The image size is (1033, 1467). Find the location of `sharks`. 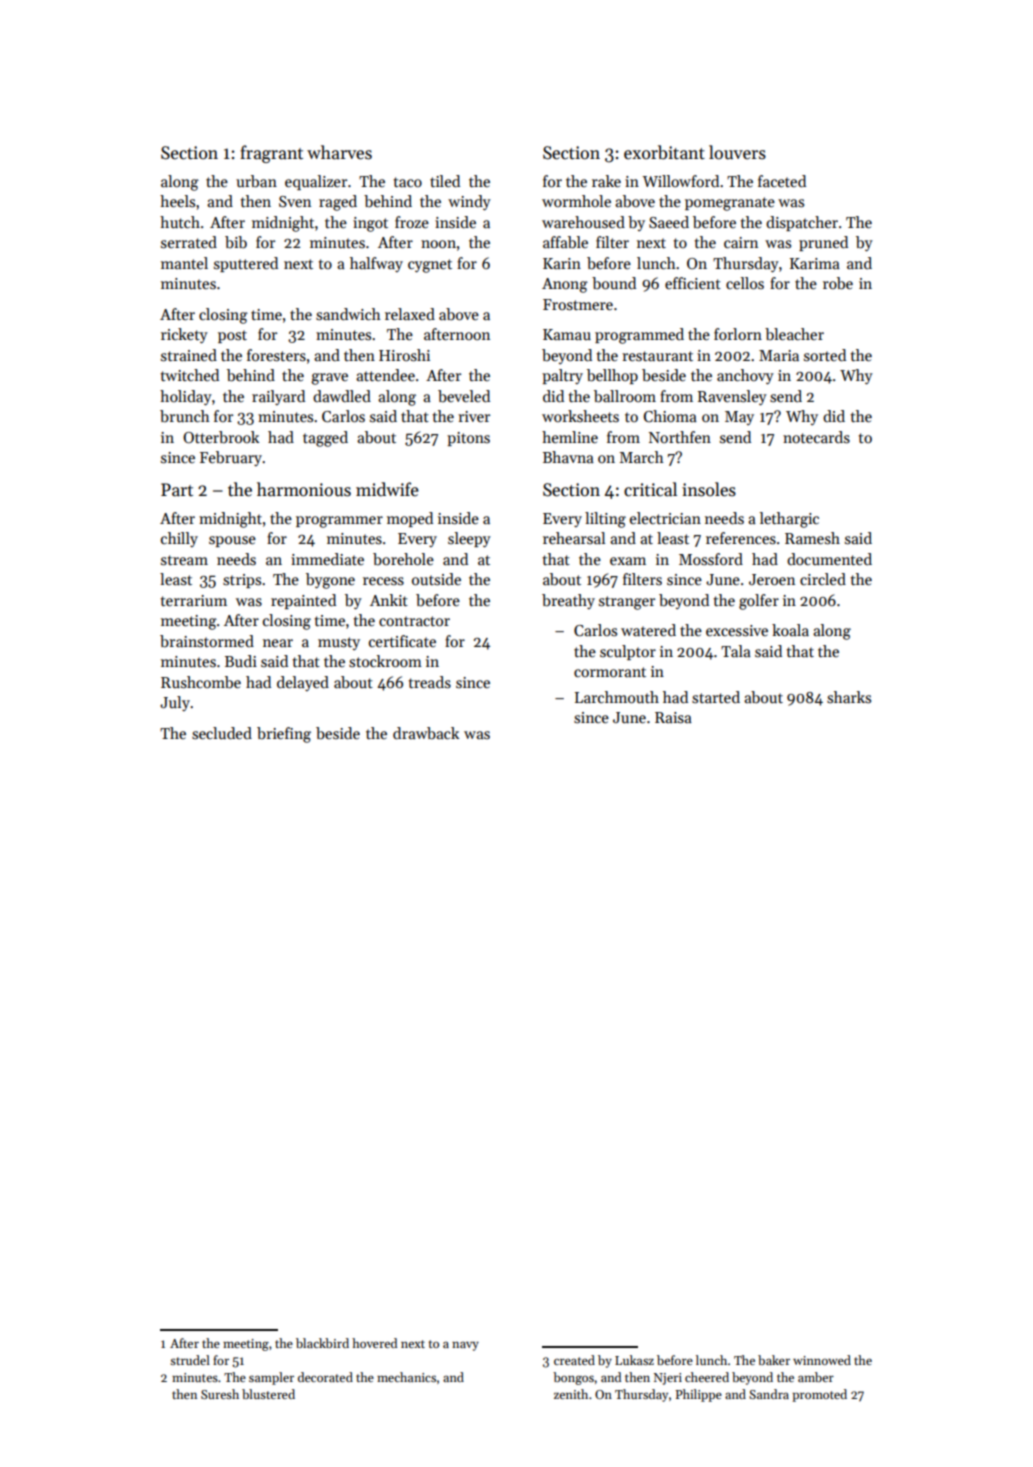

sharks is located at coordinates (849, 697).
